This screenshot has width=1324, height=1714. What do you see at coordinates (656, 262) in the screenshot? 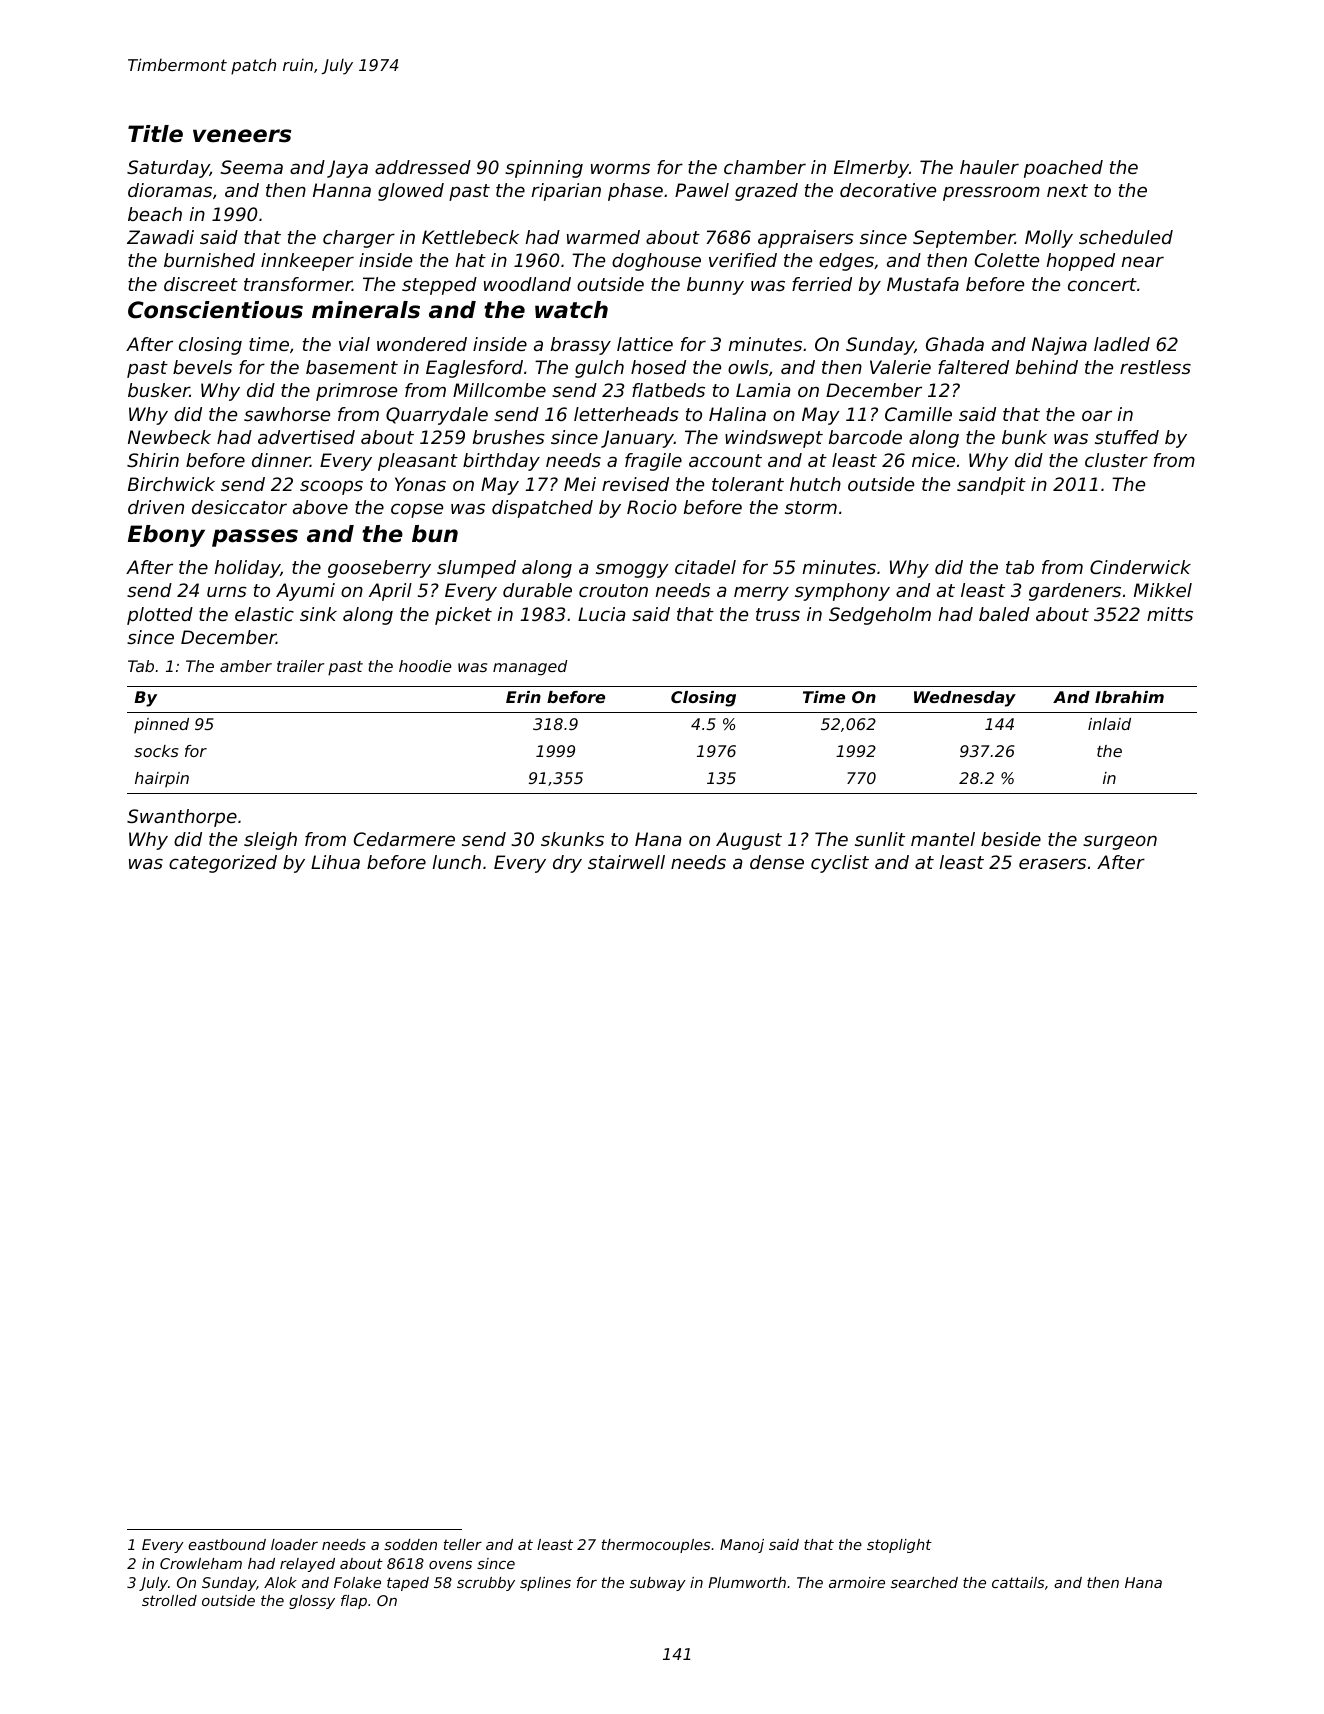
I see `doghouse` at bounding box center [656, 262].
